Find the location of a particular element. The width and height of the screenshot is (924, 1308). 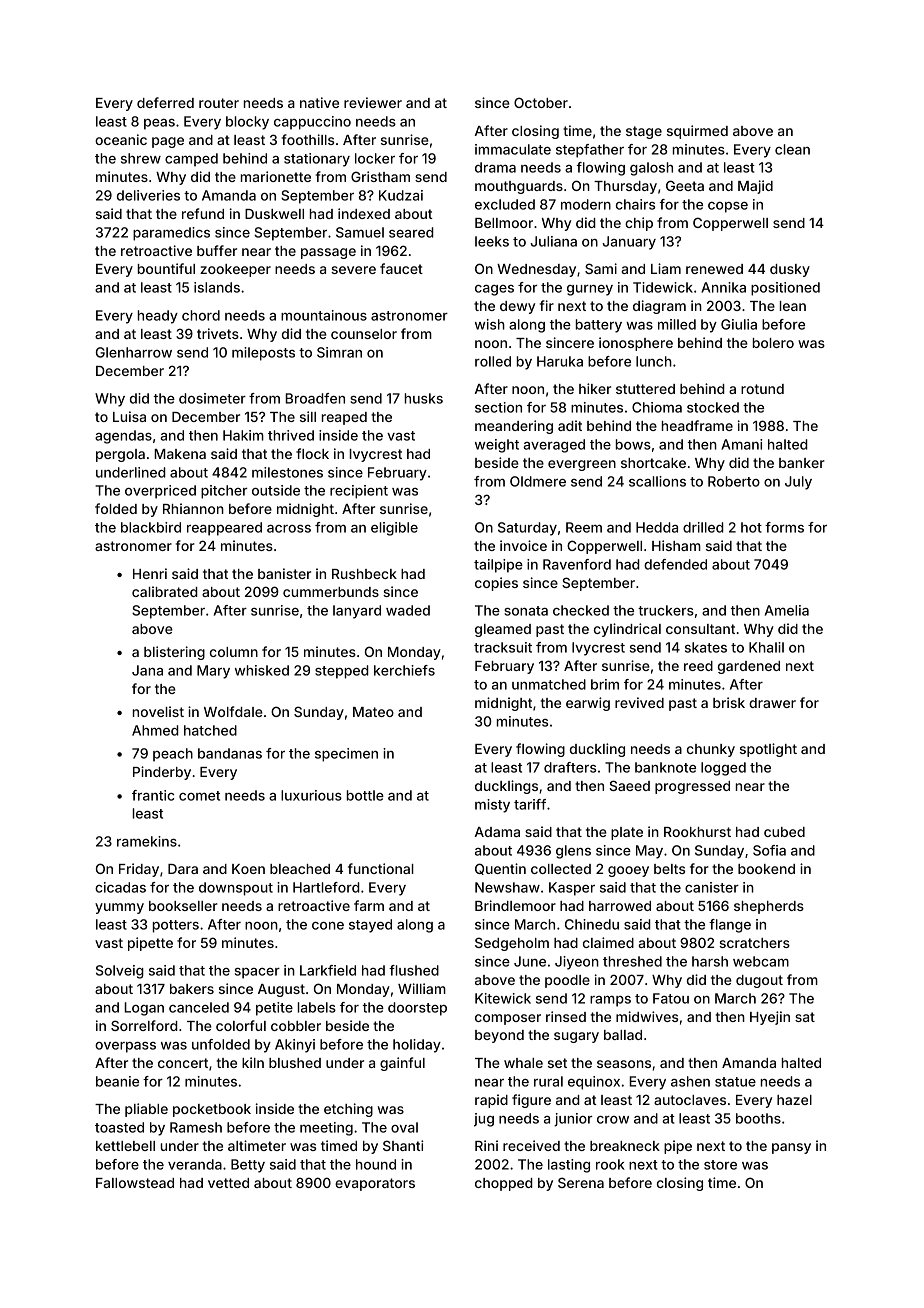

positioned is located at coordinates (785, 289).
